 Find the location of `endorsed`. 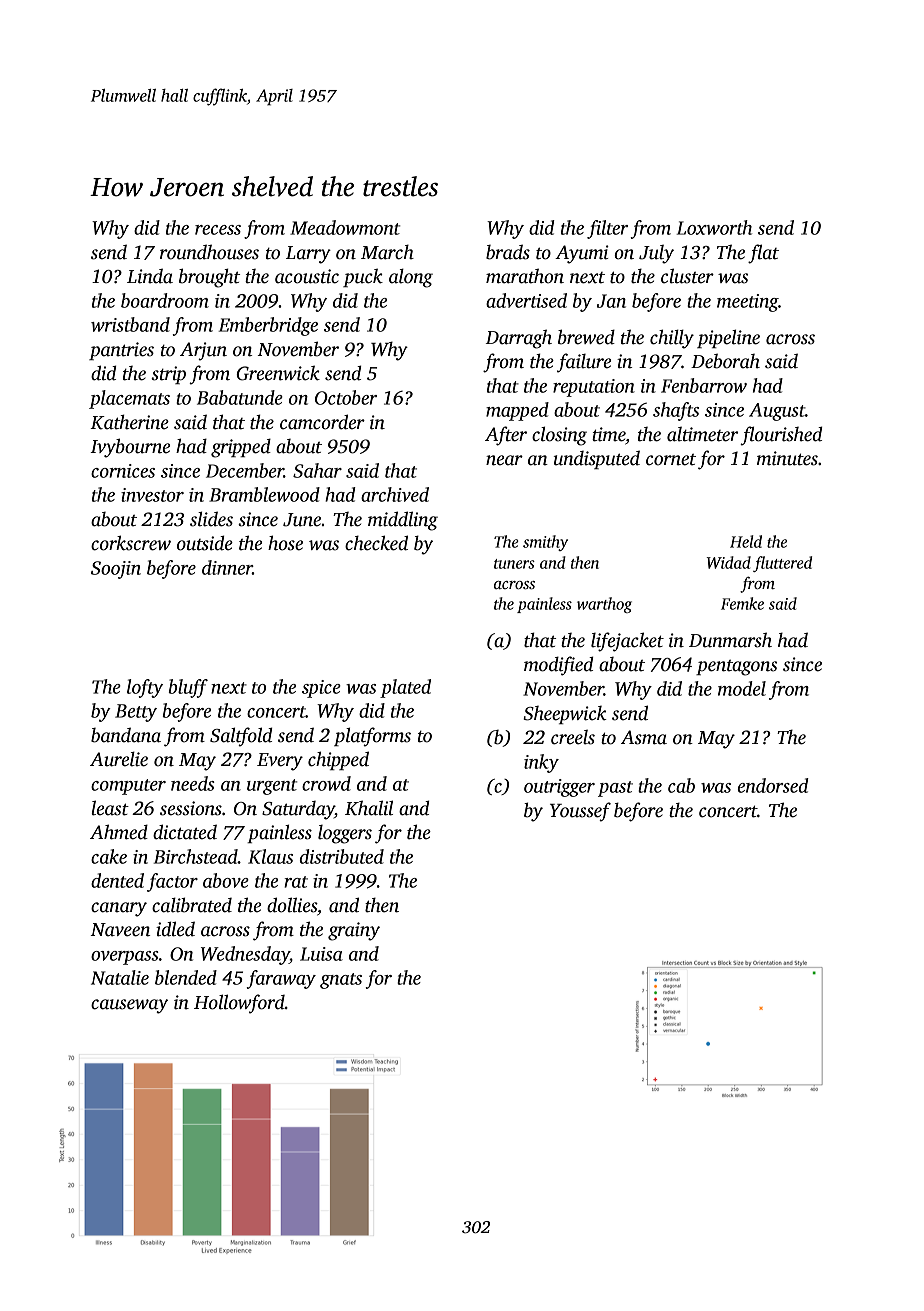

endorsed is located at coordinates (773, 785).
